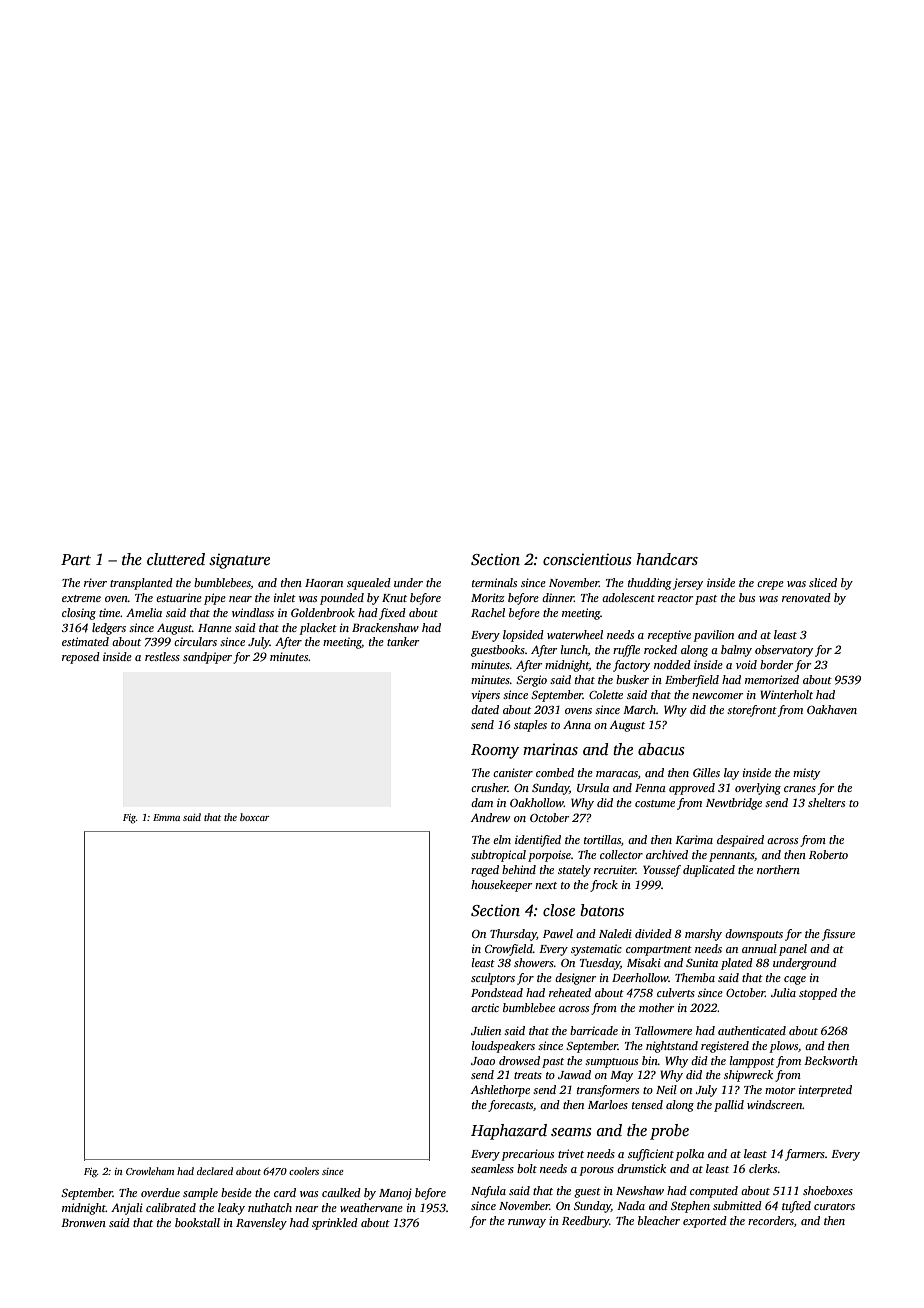  What do you see at coordinates (83, 1222) in the screenshot?
I see `Bronwen` at bounding box center [83, 1222].
